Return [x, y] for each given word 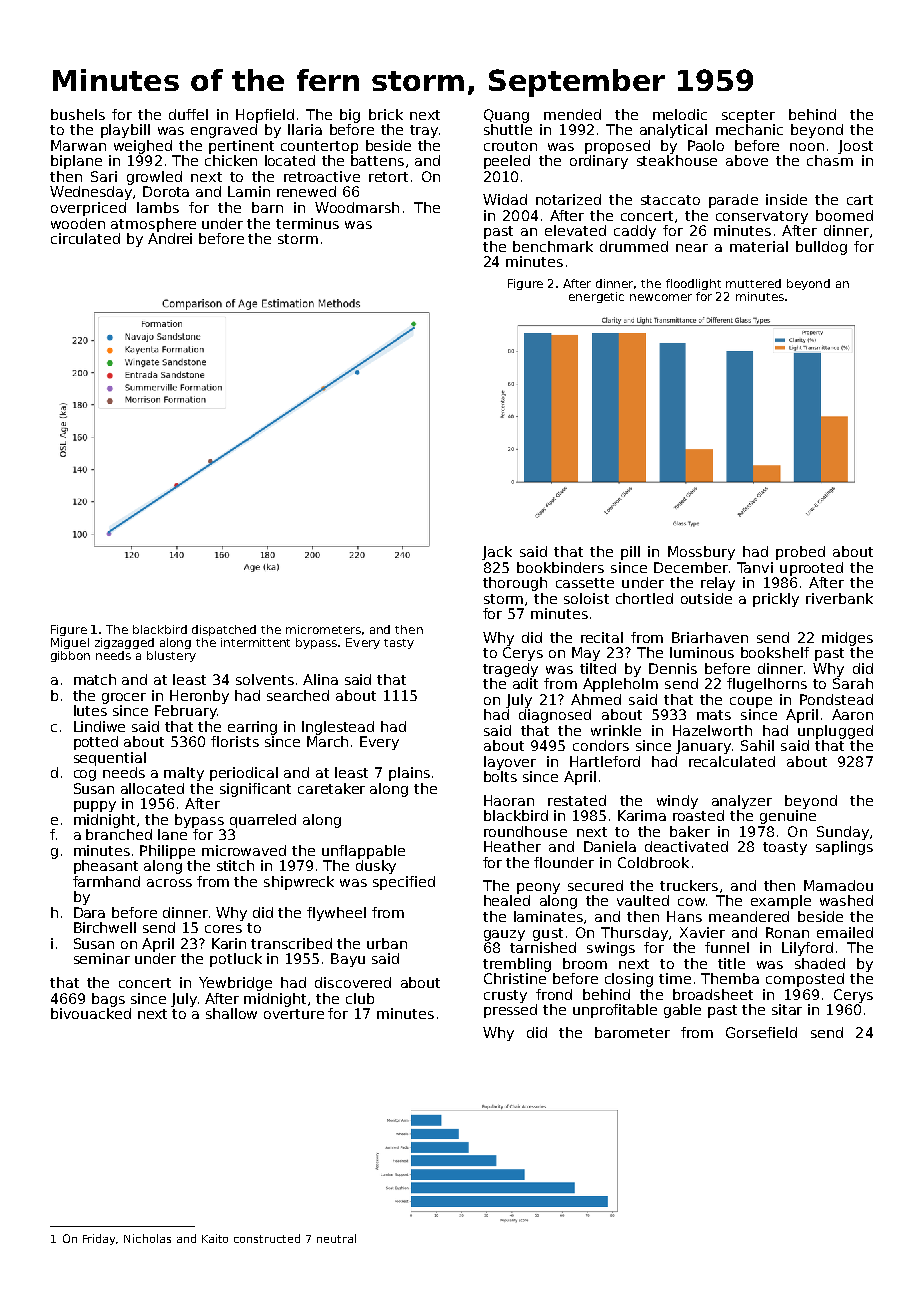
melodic [680, 114]
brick [386, 114]
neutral [336, 1238]
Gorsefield [761, 1032]
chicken [231, 160]
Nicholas [147, 1238]
